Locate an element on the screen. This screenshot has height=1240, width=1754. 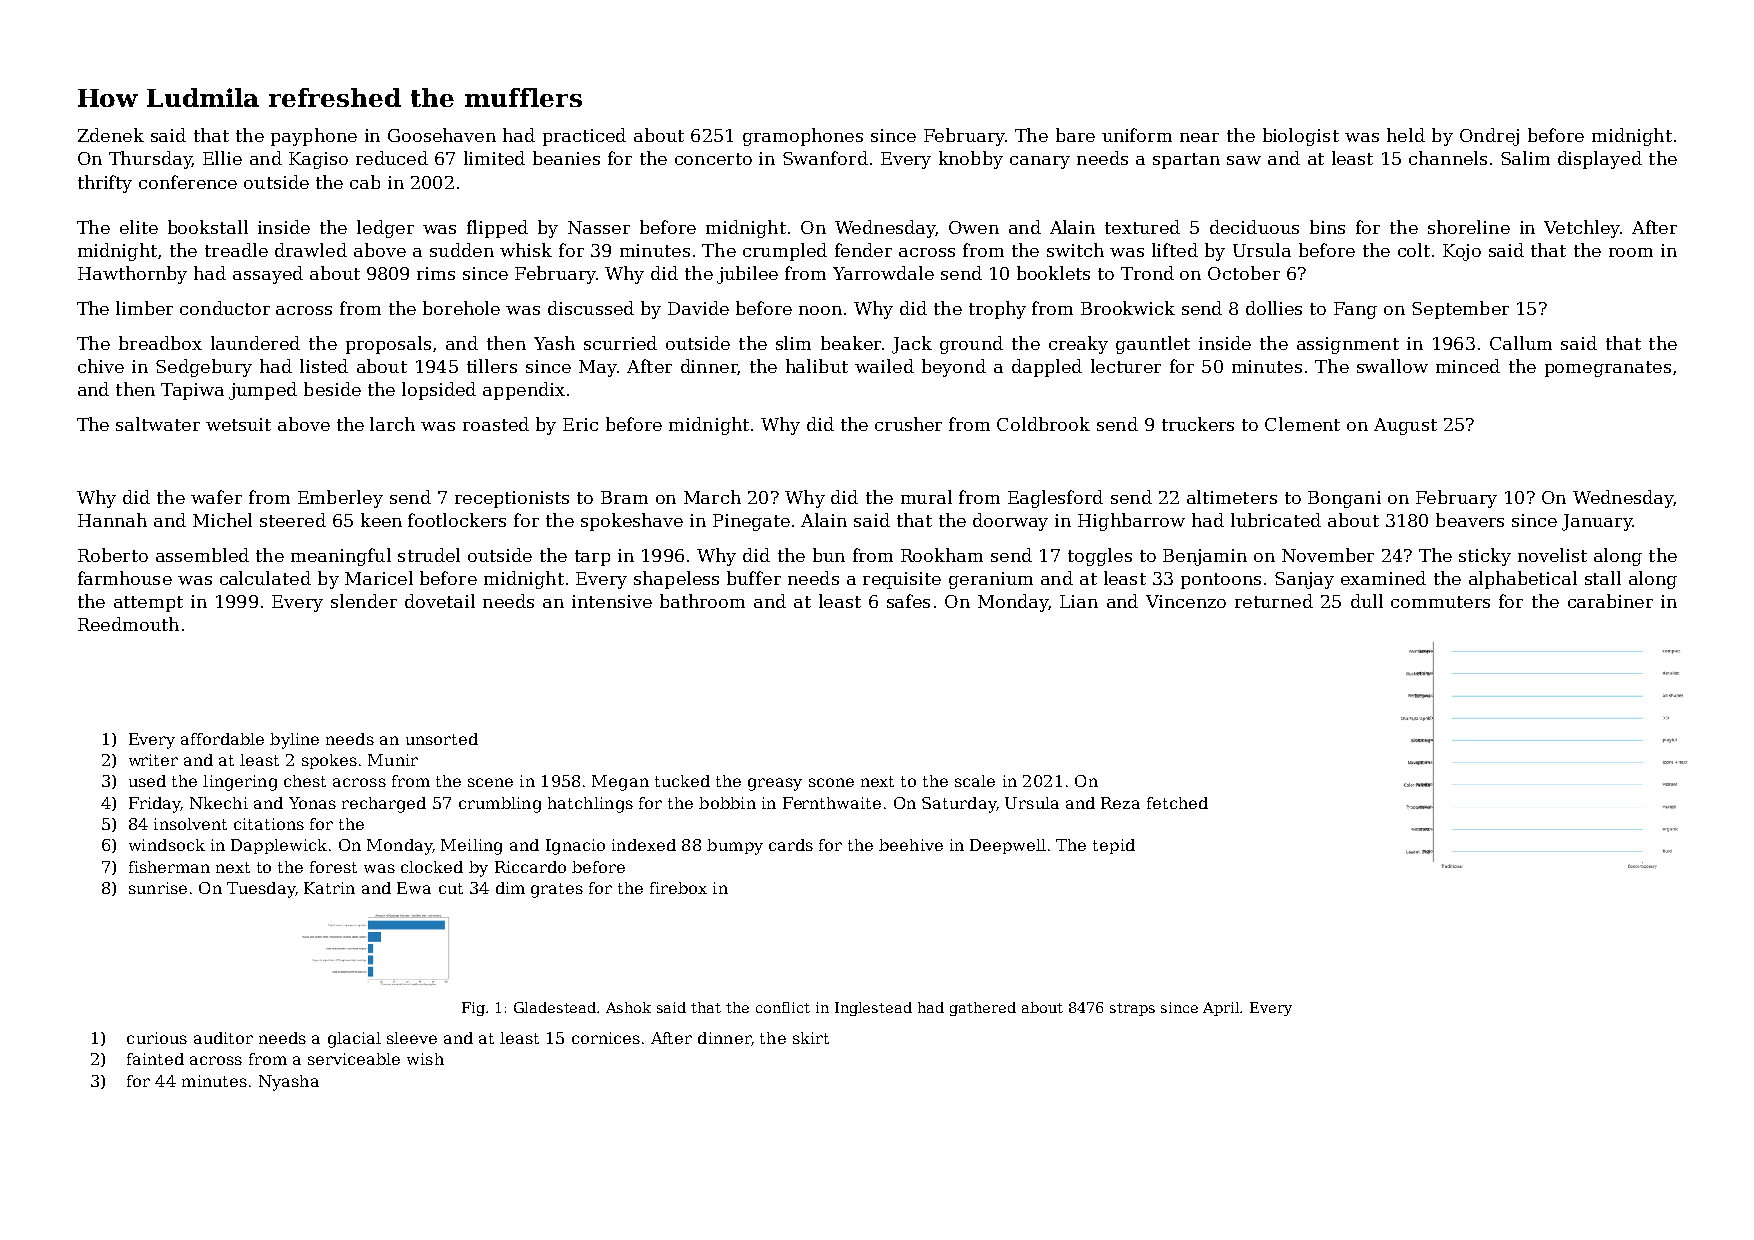
safes is located at coordinates (908, 601).
